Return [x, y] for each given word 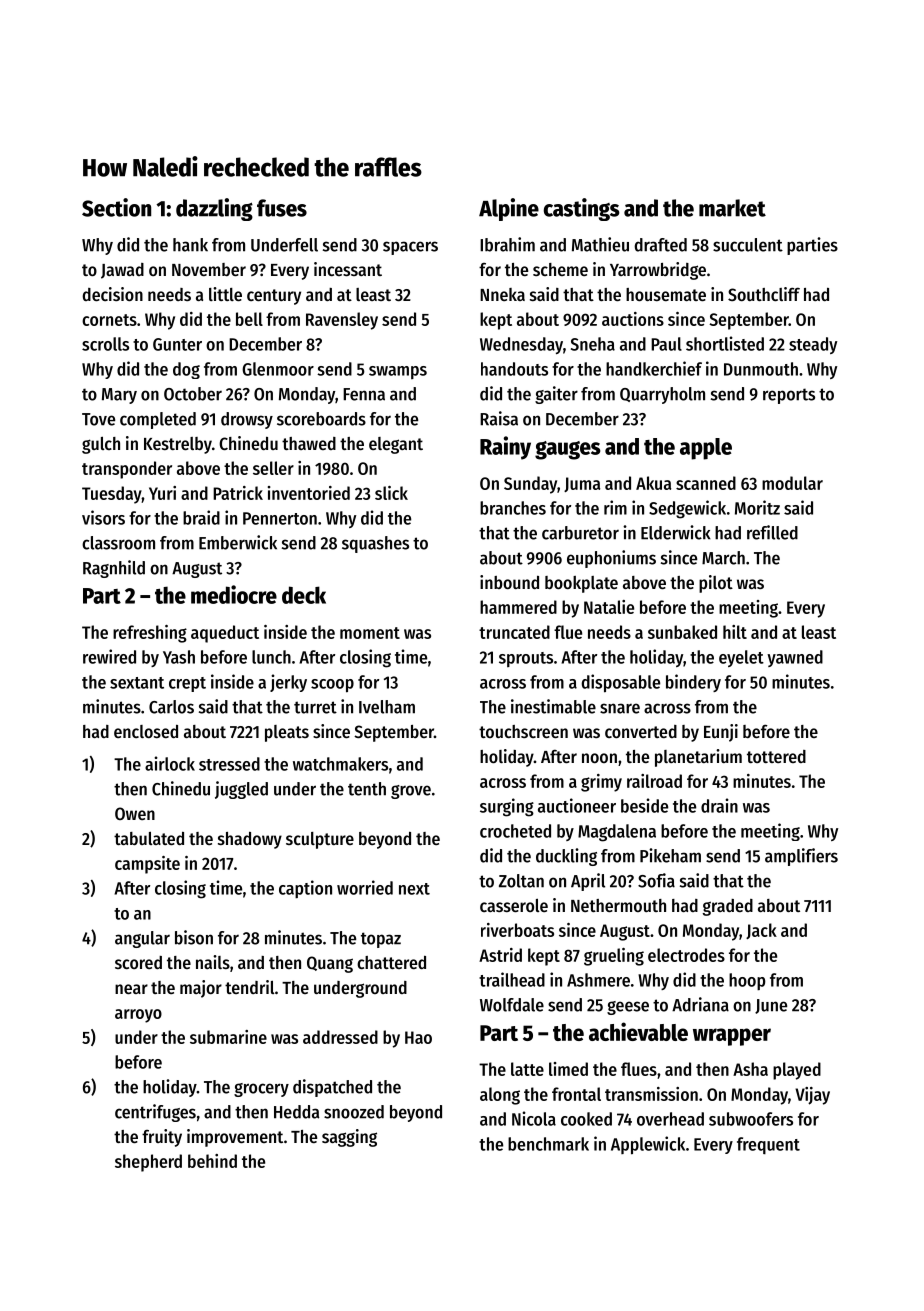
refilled [772, 532]
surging [507, 807]
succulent [748, 245]
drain [719, 805]
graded [728, 907]
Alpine [509, 209]
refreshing [150, 634]
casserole [514, 905]
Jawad [122, 271]
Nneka [502, 294]
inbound [509, 582]
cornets [109, 320]
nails [213, 962]
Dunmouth [761, 369]
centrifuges [155, 1113]
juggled [241, 790]
